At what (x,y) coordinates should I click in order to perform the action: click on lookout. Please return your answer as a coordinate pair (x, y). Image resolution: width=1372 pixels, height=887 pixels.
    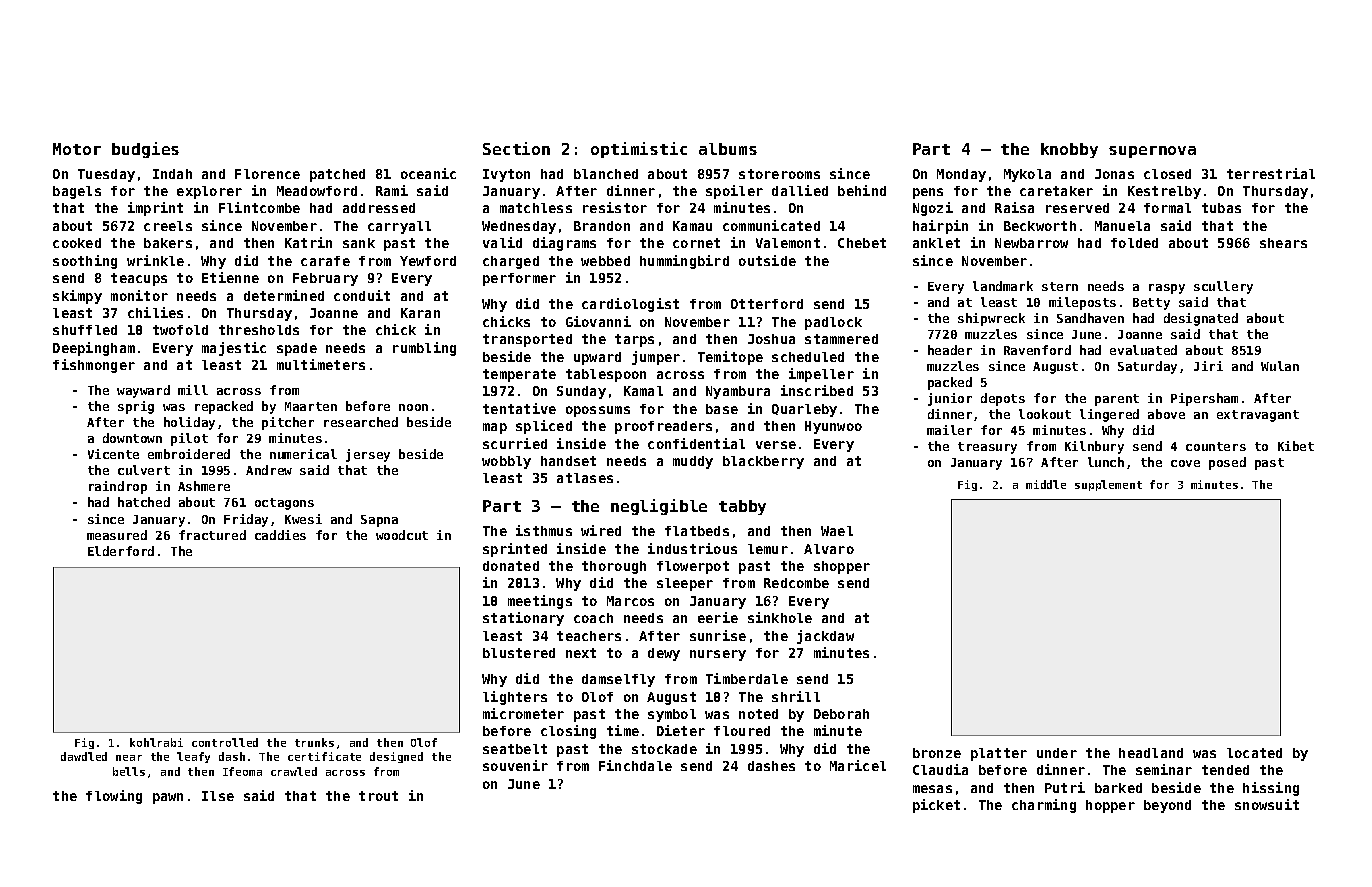
    Looking at the image, I should click on (1045, 414).
